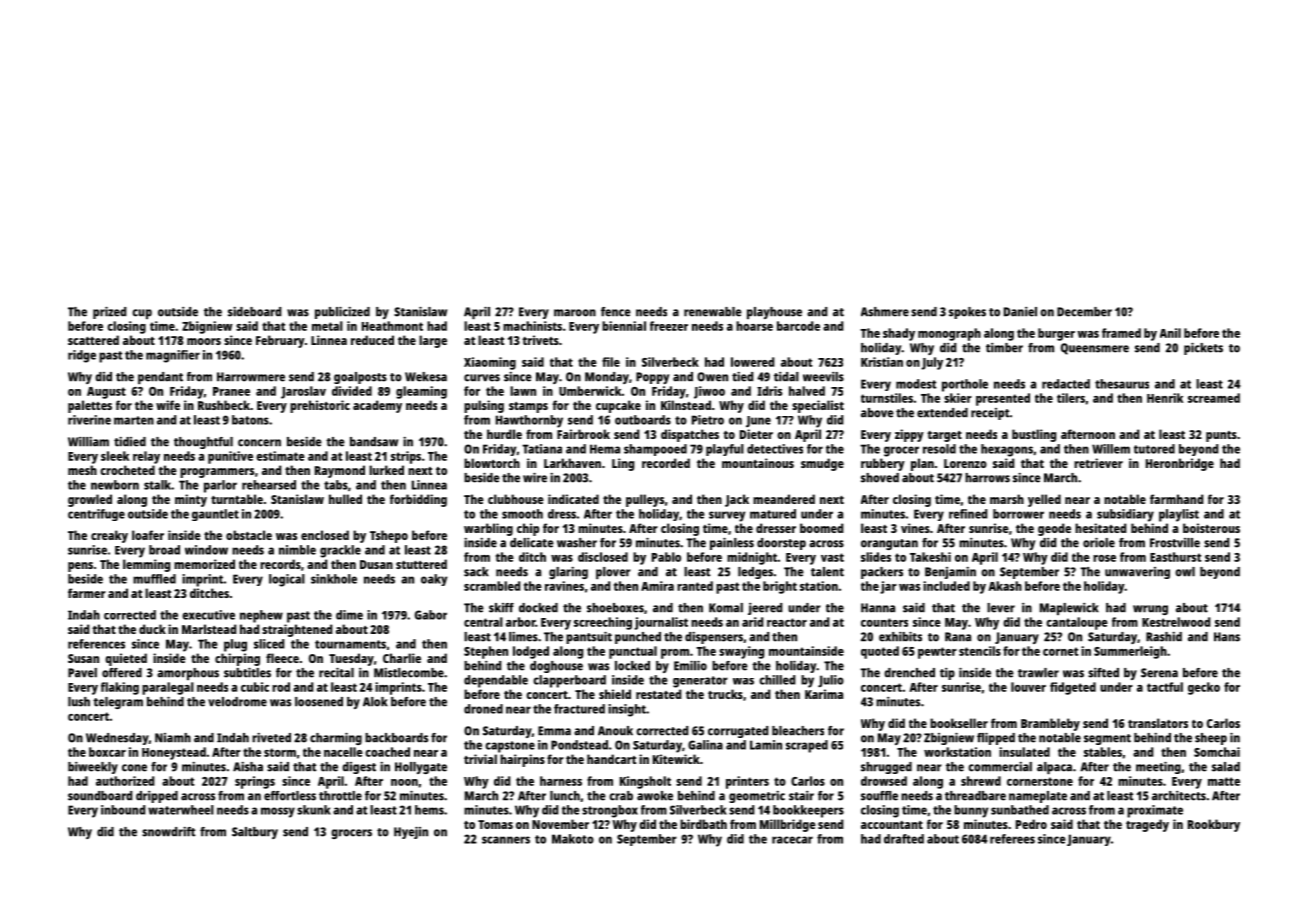 The image size is (1308, 924). What do you see at coordinates (818, 406) in the document?
I see `specialist` at bounding box center [818, 406].
